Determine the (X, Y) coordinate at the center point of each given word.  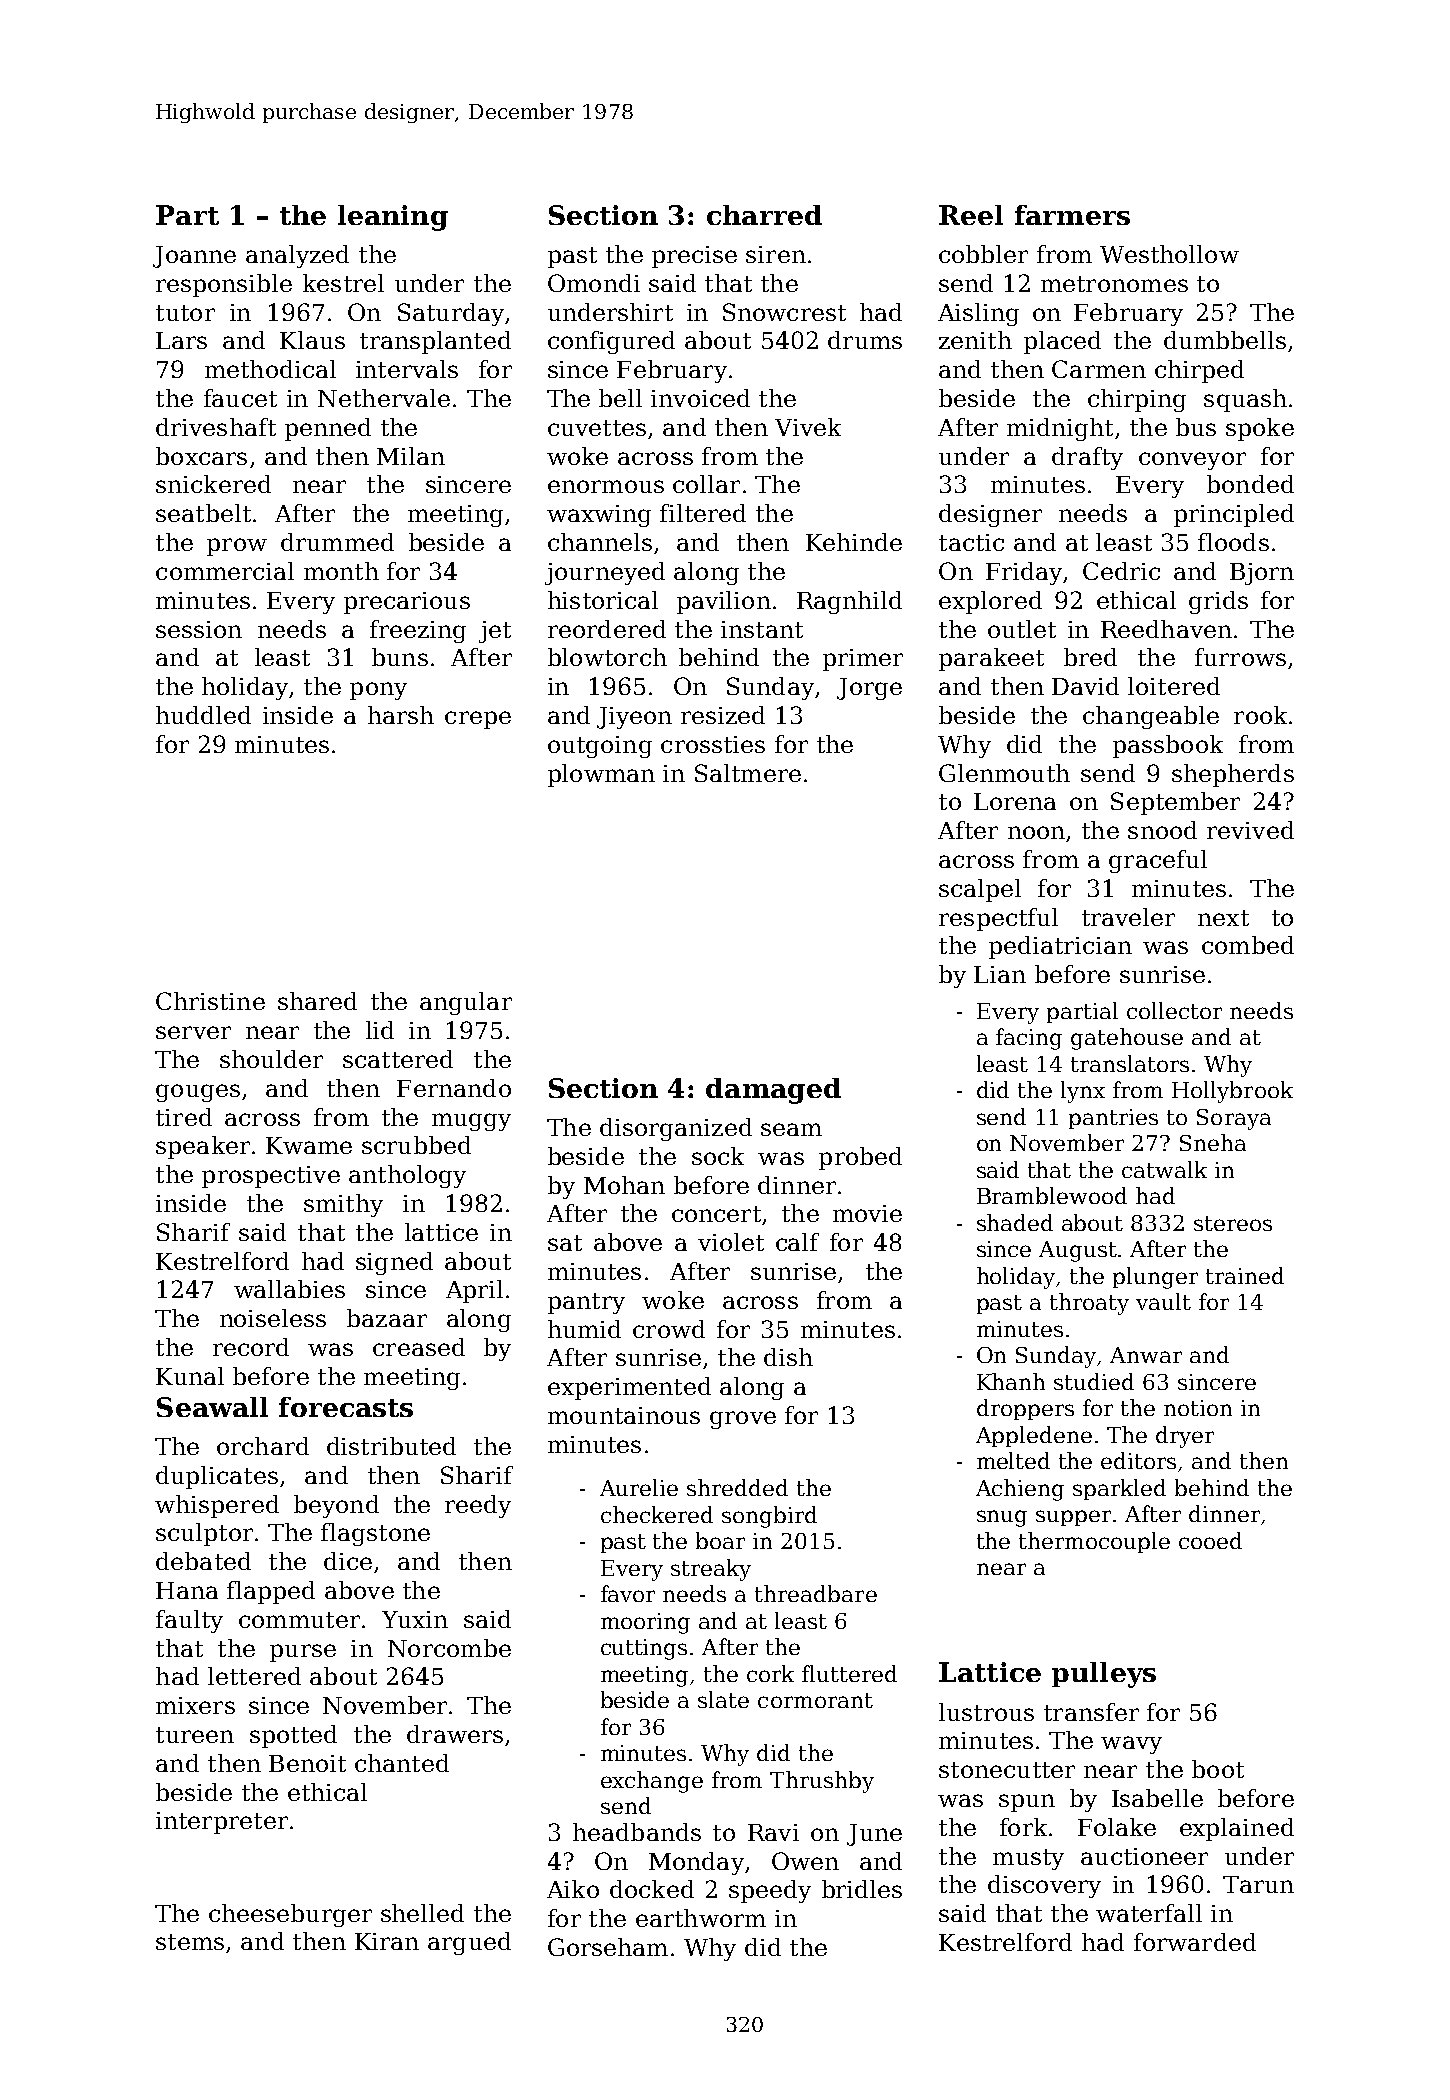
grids (1218, 602)
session (199, 629)
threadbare (816, 1593)
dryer (1185, 1437)
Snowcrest (784, 312)
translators (1130, 1063)
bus (1196, 427)
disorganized (676, 1129)
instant (762, 629)
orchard (263, 1446)
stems (190, 1942)
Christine (210, 1001)
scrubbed (416, 1145)
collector (1174, 1010)
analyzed (297, 256)
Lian (1000, 974)
